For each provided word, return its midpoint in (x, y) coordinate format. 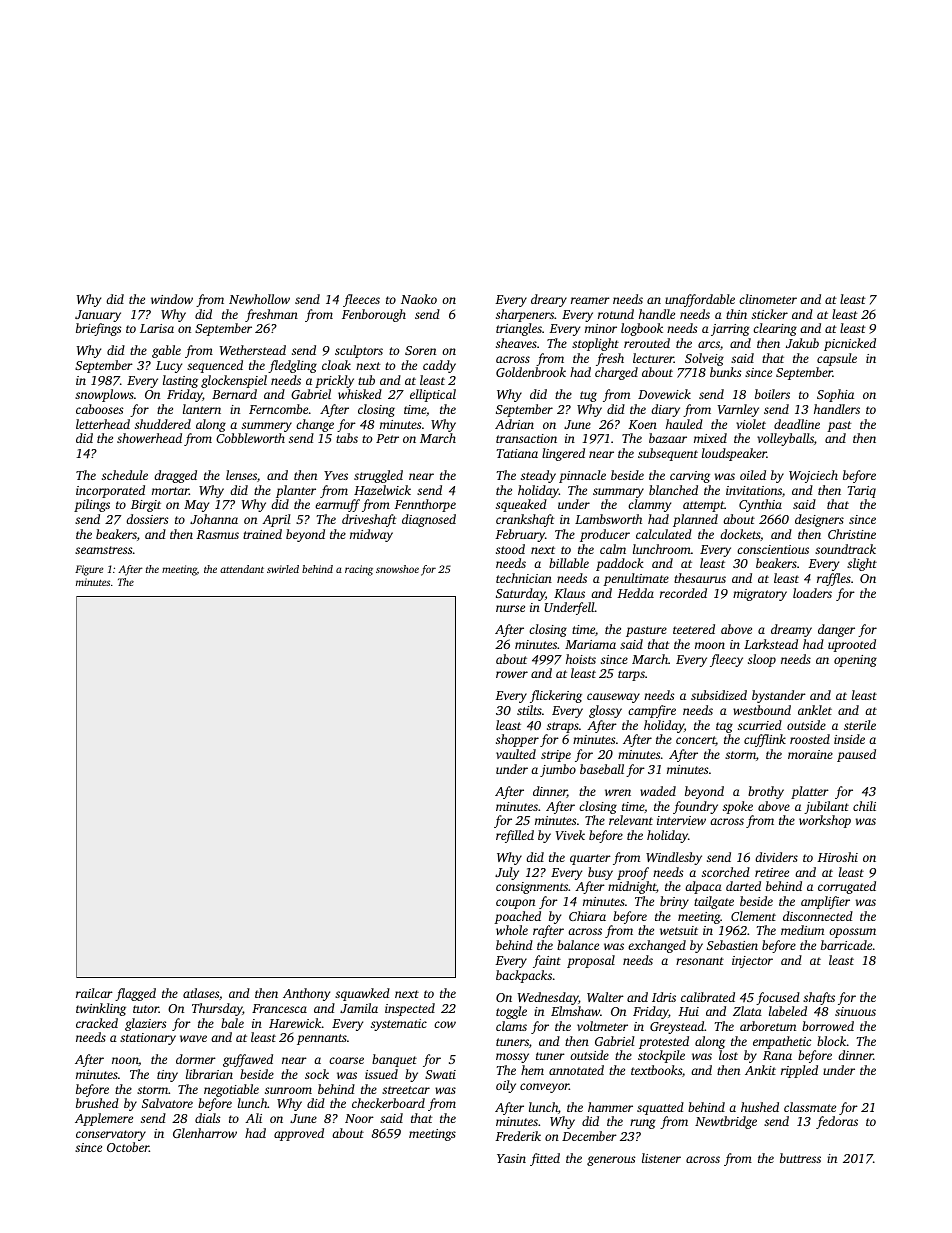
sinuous (855, 1011)
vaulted (516, 754)
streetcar (406, 1090)
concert (696, 741)
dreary (549, 300)
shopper (517, 740)
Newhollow (259, 299)
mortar (170, 491)
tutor (146, 1009)
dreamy (791, 630)
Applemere (104, 1119)
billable (569, 563)
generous (611, 1161)
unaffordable (700, 300)
